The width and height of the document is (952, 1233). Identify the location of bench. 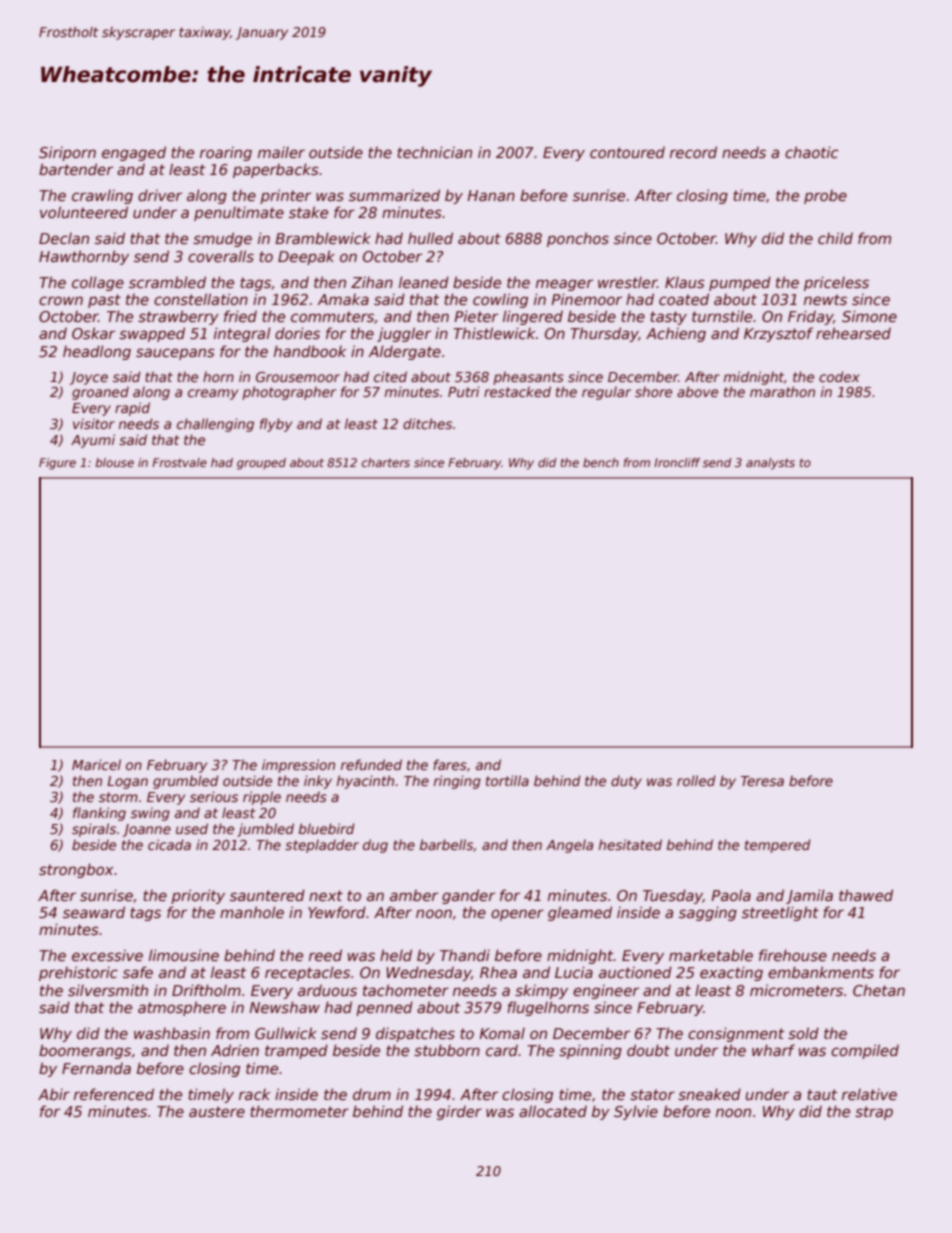
(601, 462).
